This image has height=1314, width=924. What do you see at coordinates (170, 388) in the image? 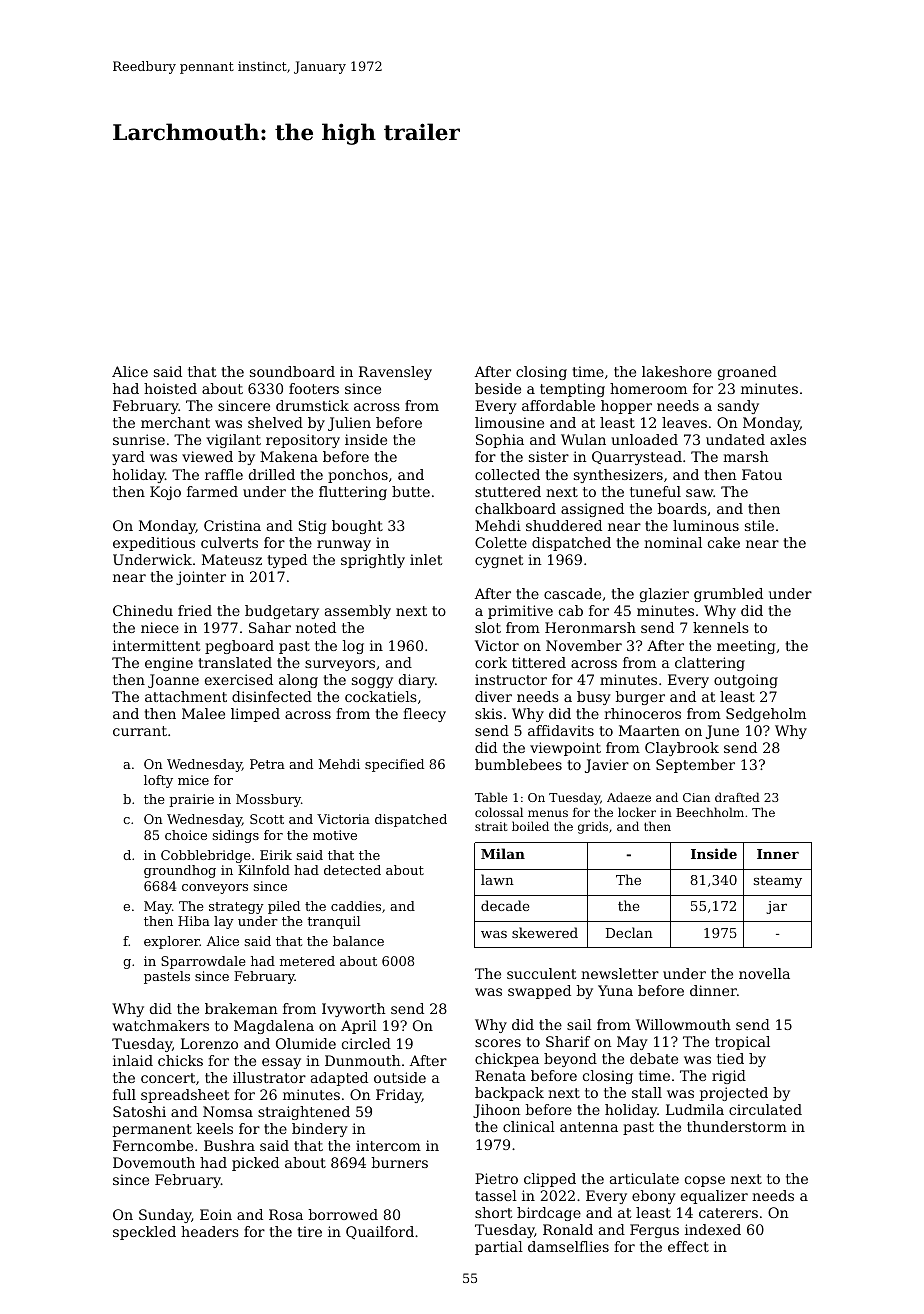
I see `hoisted` at bounding box center [170, 388].
